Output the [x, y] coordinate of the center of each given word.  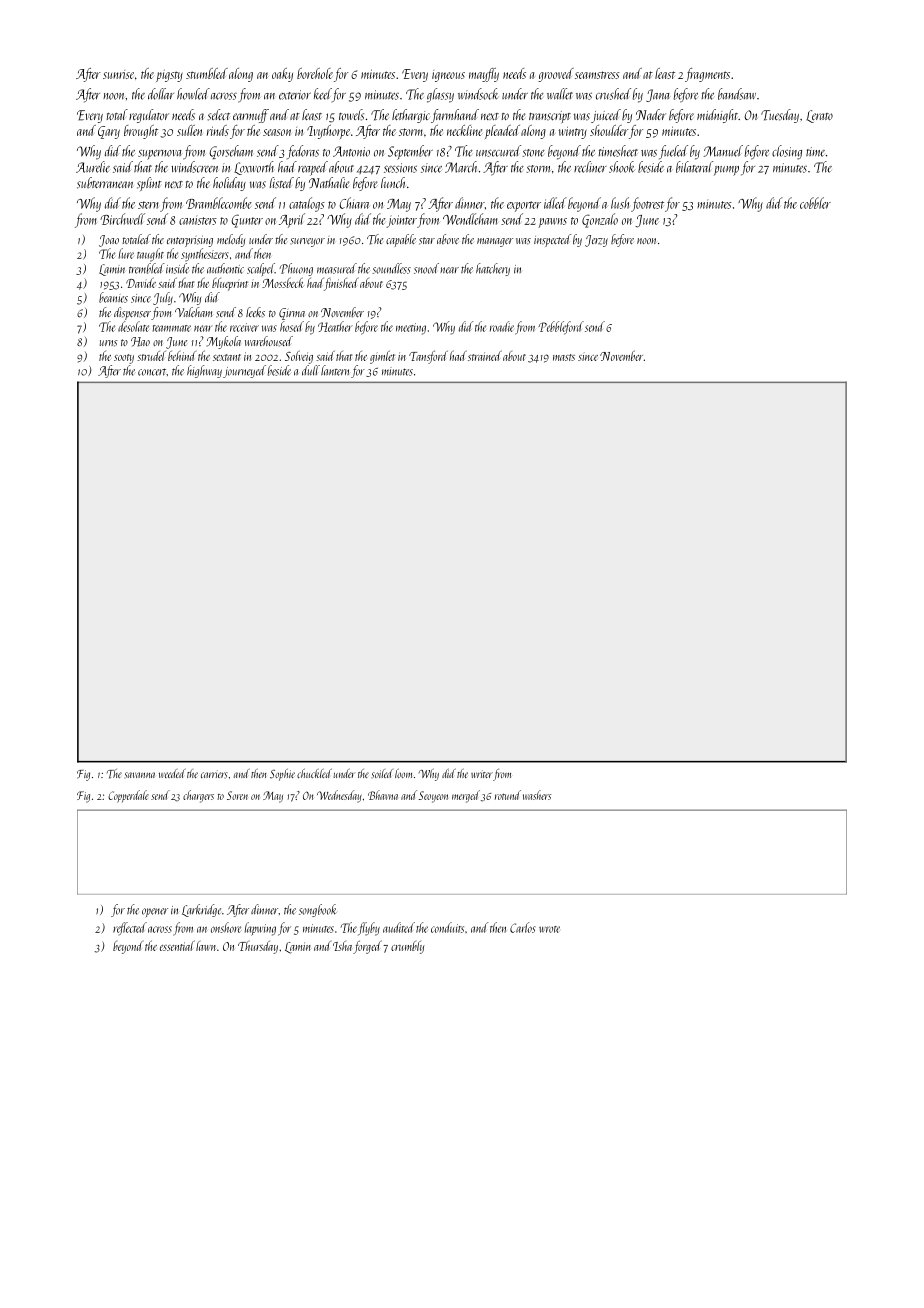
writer [482, 774]
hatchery [493, 269]
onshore [226, 927]
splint [149, 184]
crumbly [407, 947]
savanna [139, 775]
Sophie [282, 775]
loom [403, 773]
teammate [172, 328]
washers [537, 795]
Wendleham [470, 219]
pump [726, 171]
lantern [335, 370]
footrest [647, 204]
